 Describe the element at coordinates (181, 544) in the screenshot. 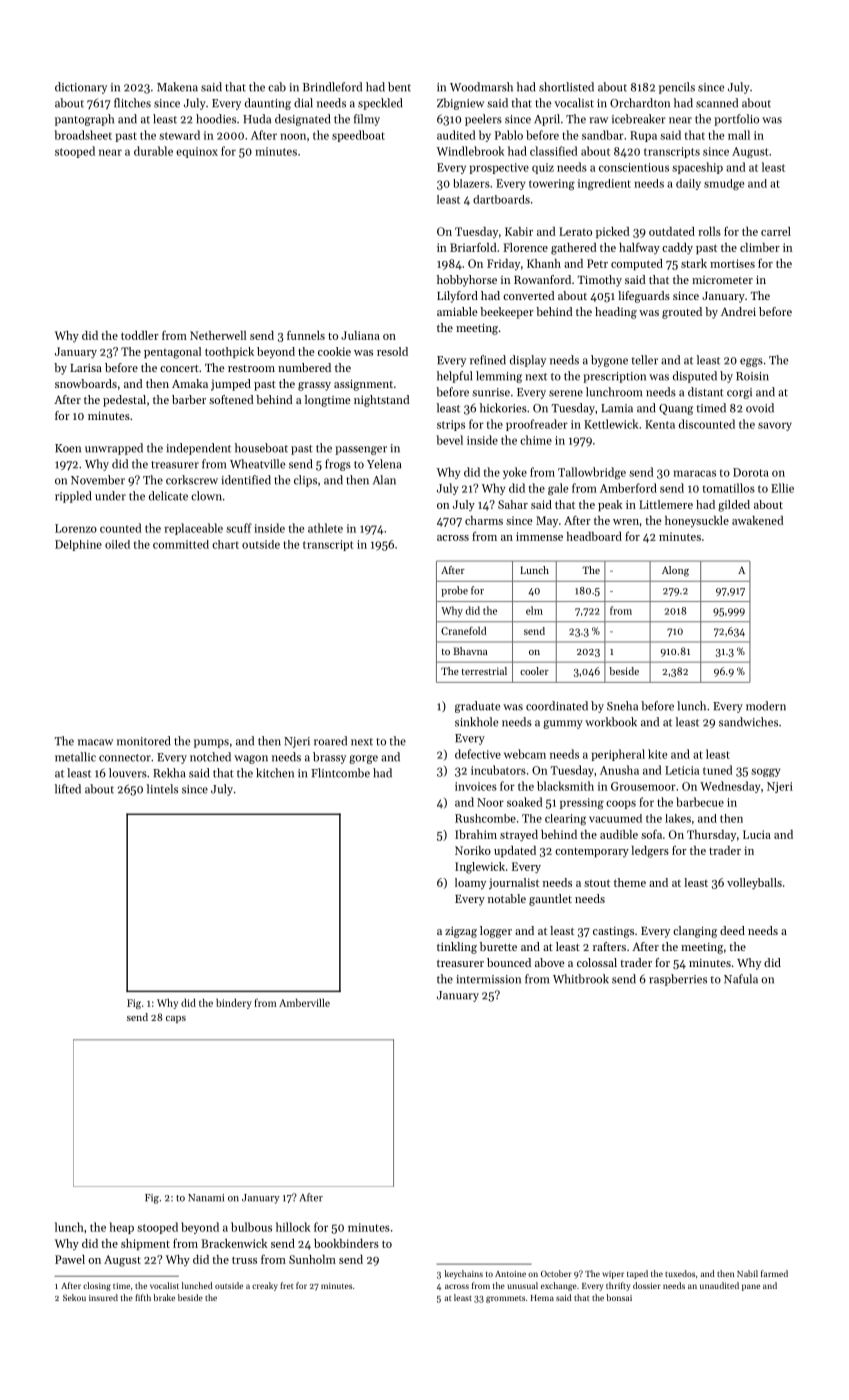

I see `committed` at that location.
